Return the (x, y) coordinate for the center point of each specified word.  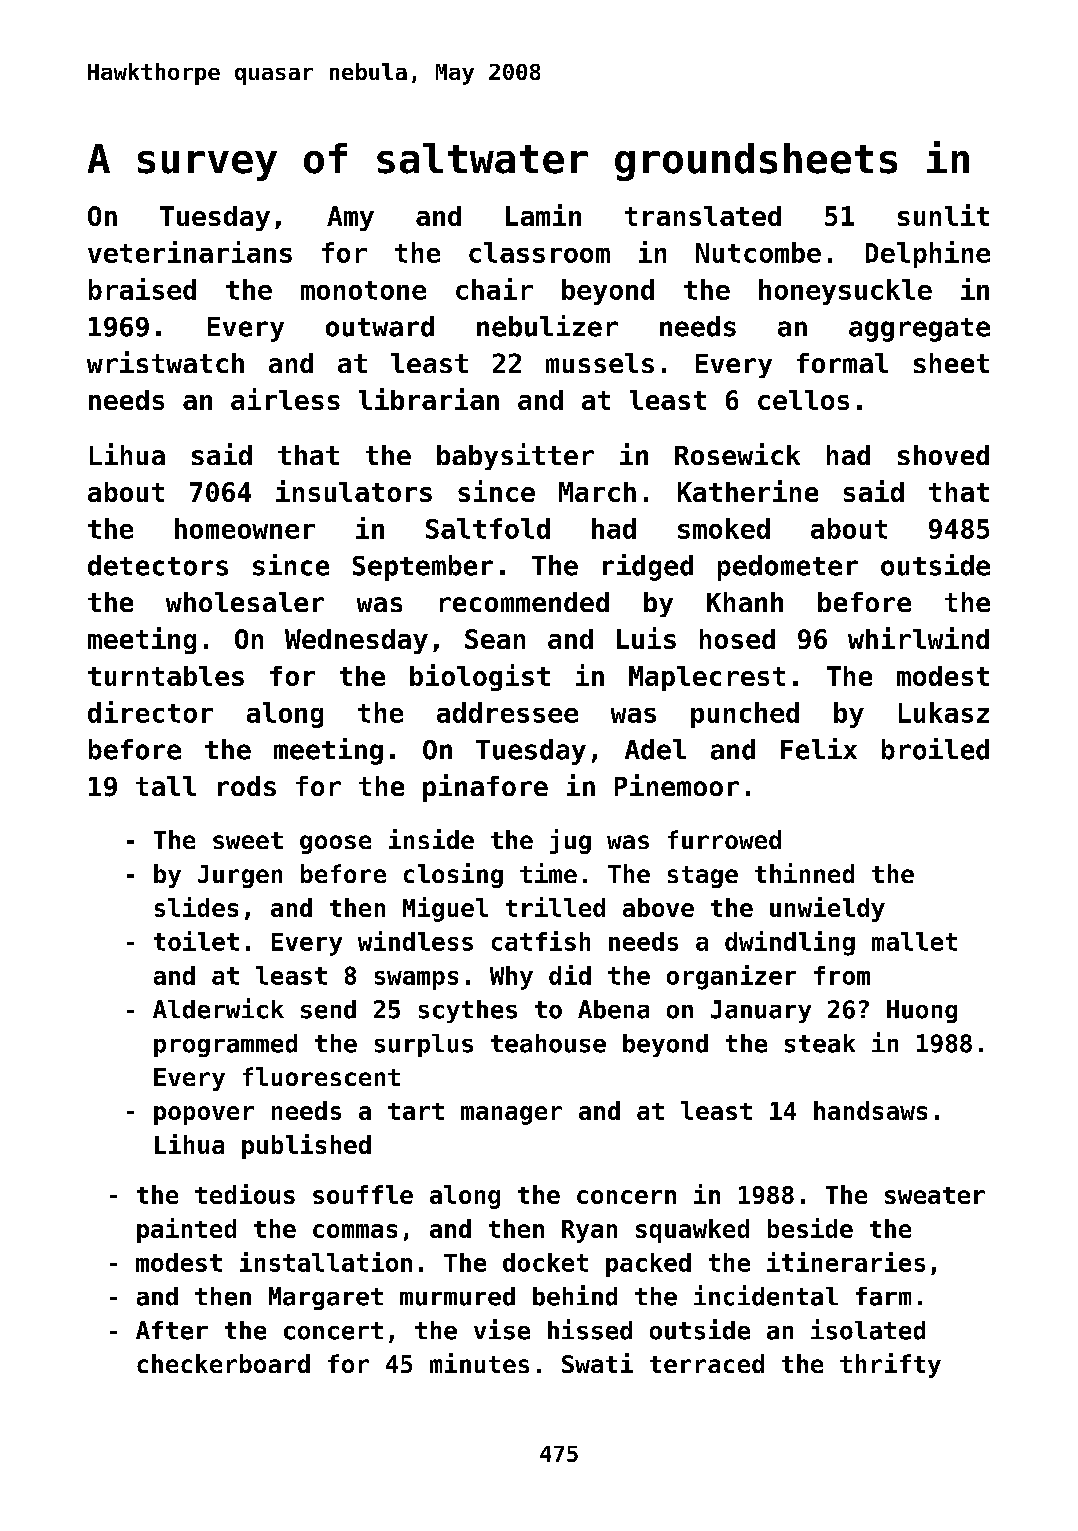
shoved (943, 455)
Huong (922, 1011)
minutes (479, 1363)
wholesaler (245, 602)
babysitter (515, 456)
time (548, 873)
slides (196, 907)
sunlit (943, 215)
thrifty (890, 1365)
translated (703, 216)
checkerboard (223, 1363)
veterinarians (190, 252)
